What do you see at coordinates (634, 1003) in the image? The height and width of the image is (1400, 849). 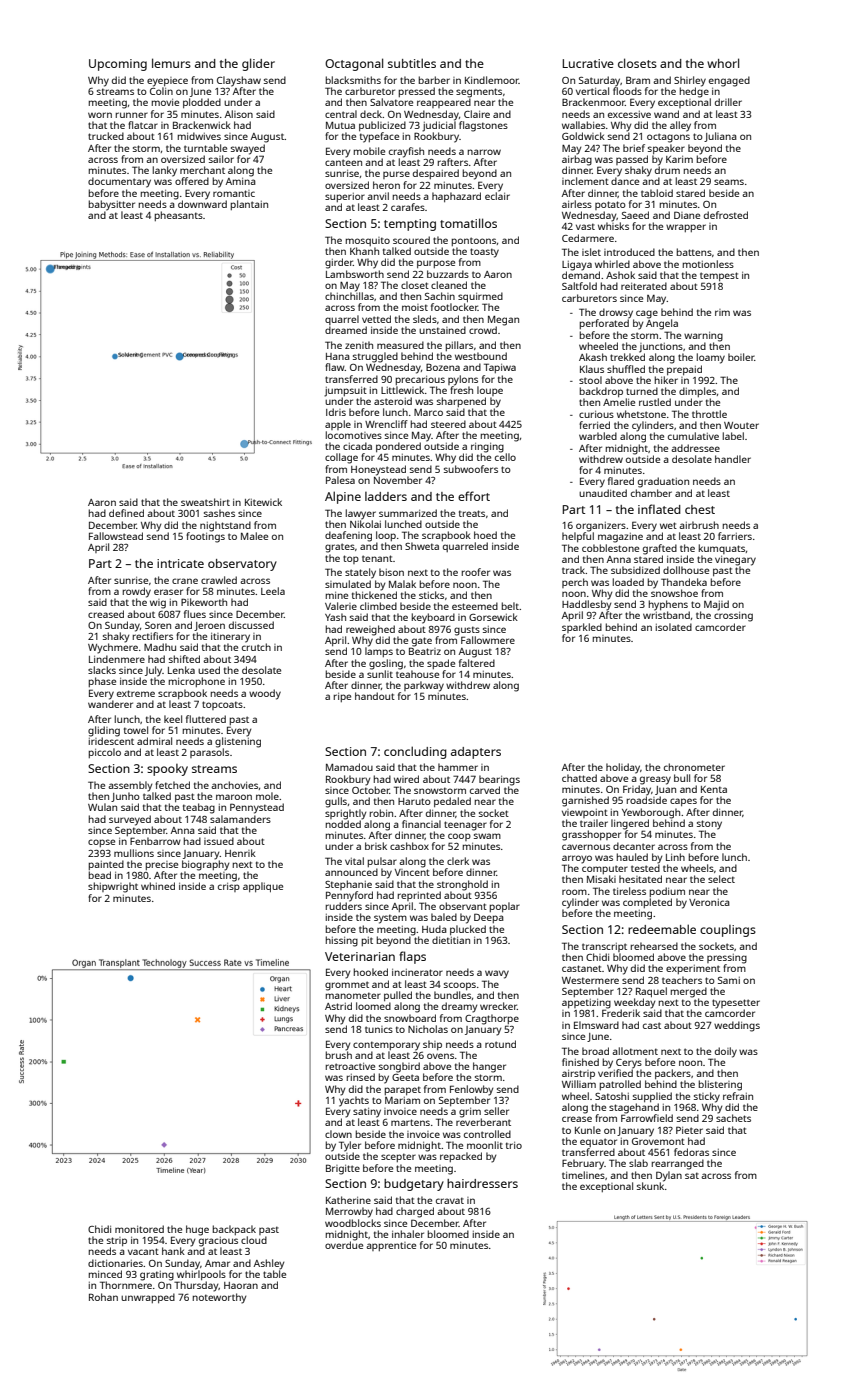 I see `weekday` at bounding box center [634, 1003].
